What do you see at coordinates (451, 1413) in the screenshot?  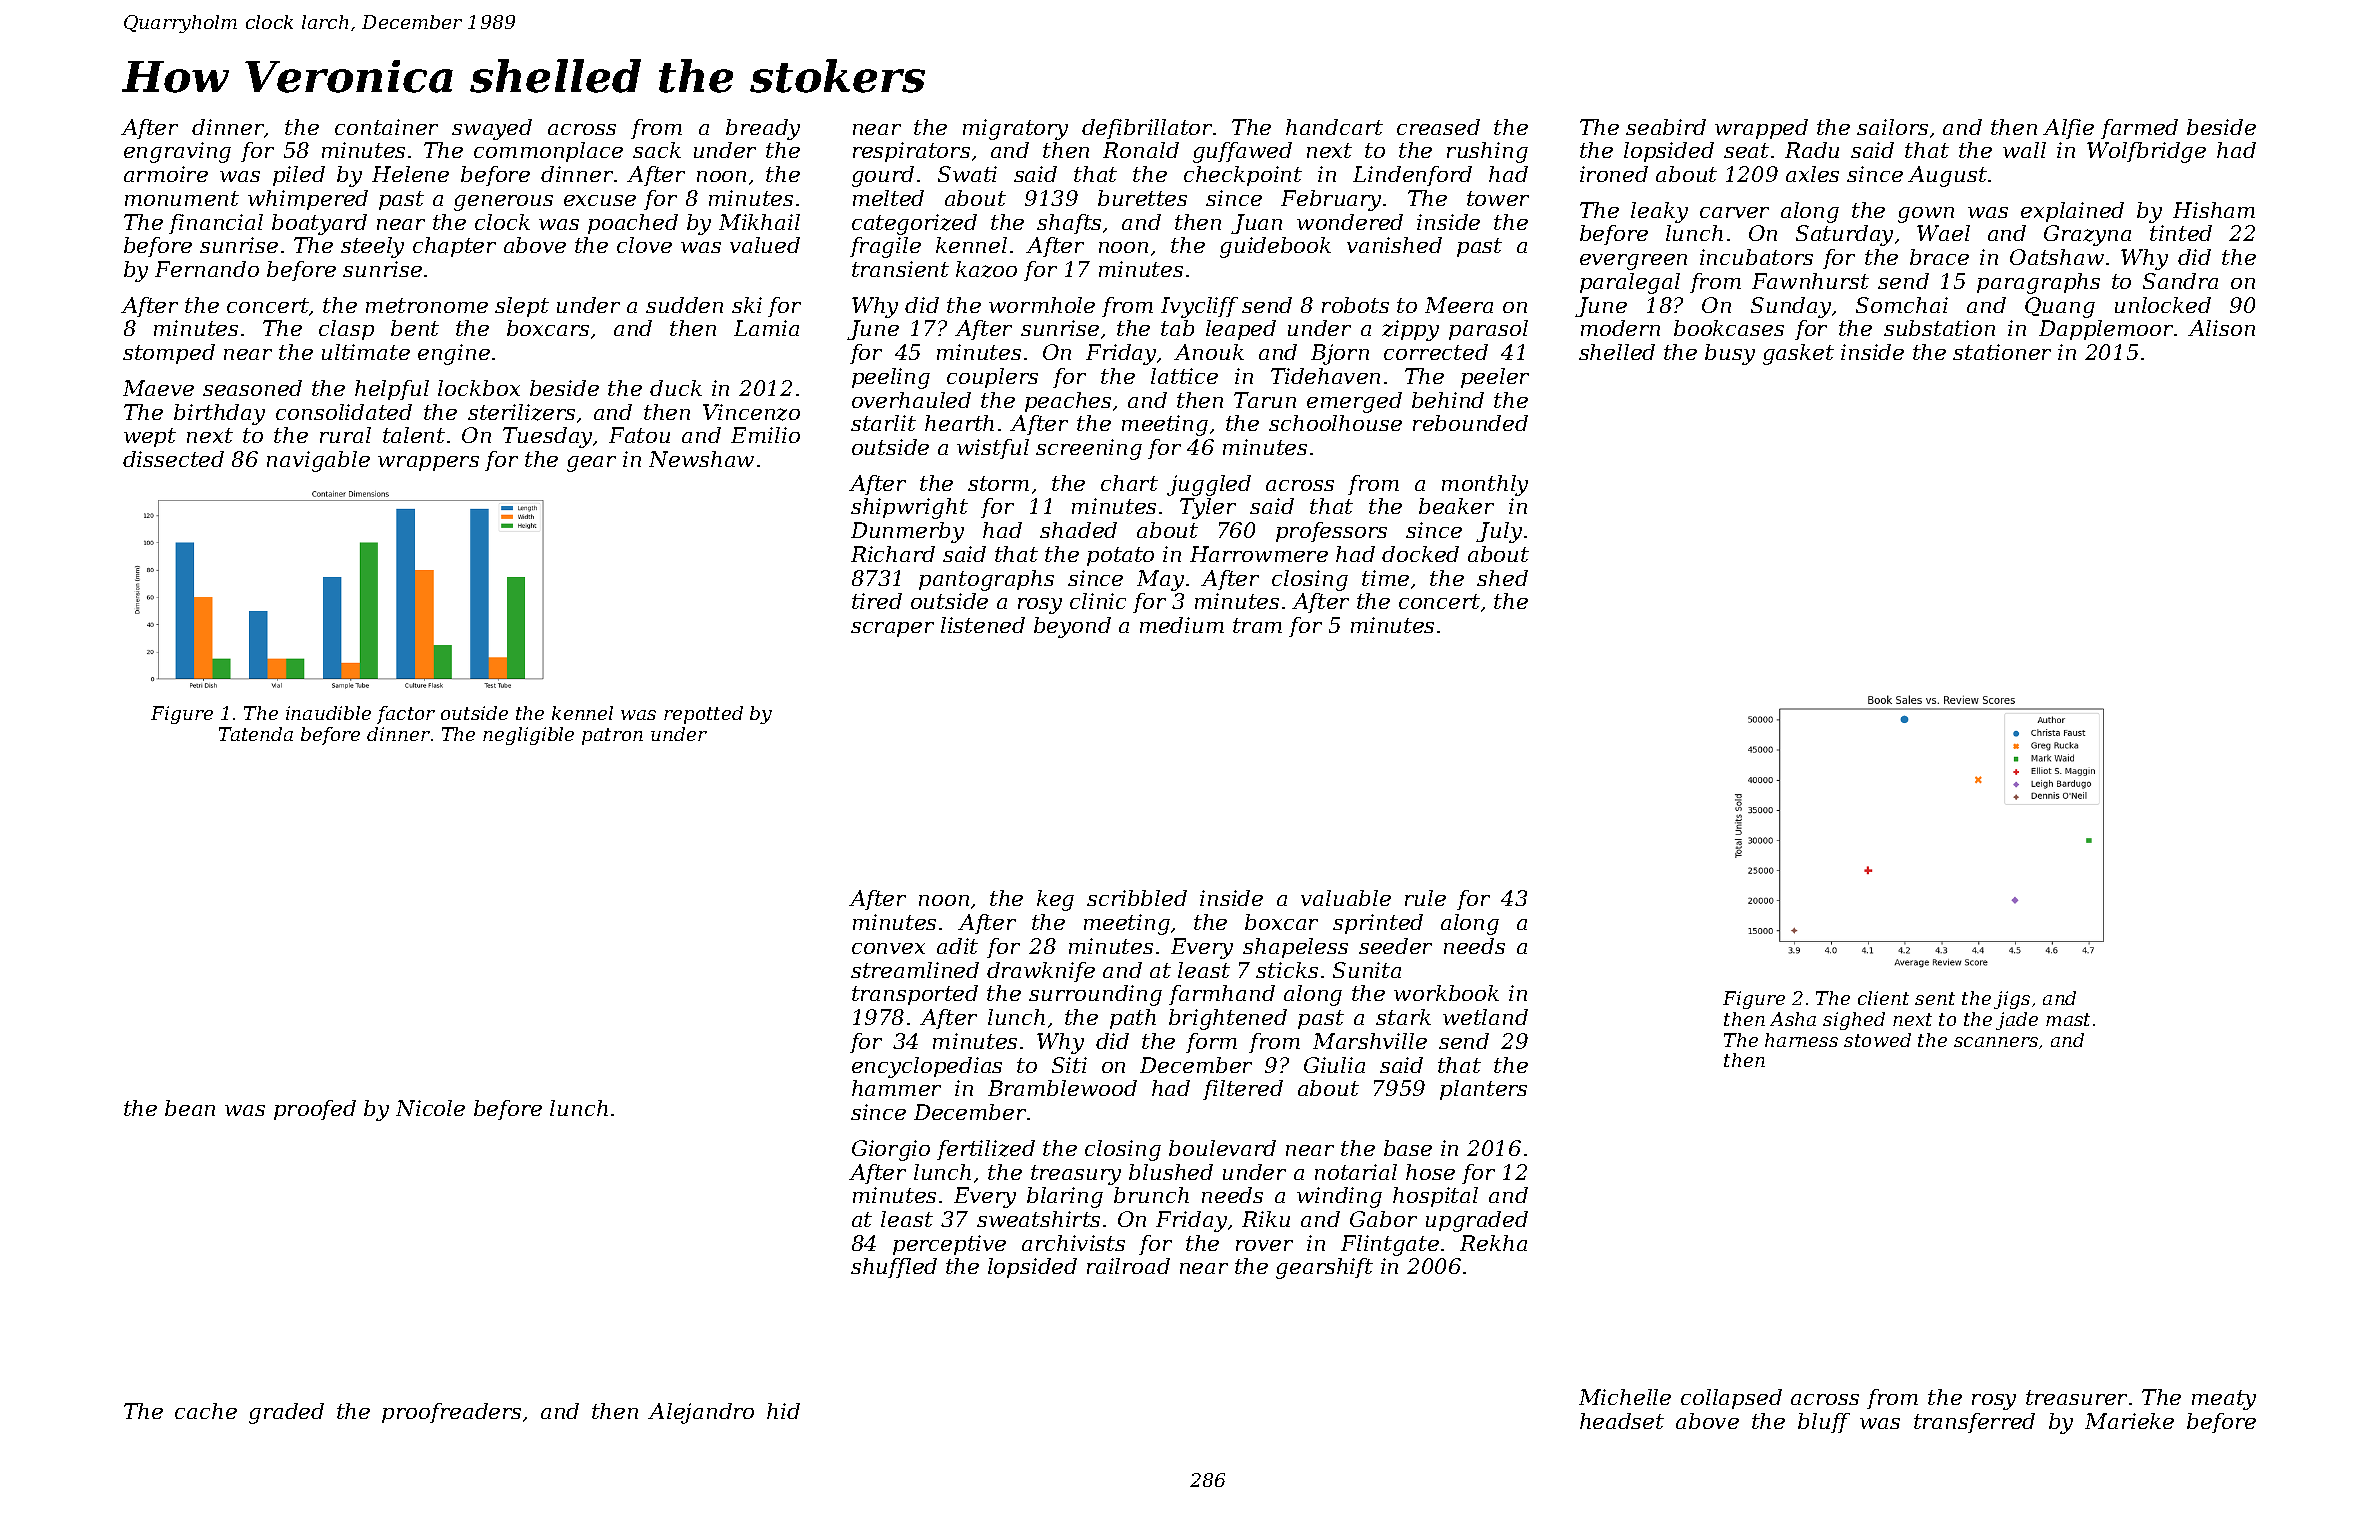 I see `proofreaders` at bounding box center [451, 1413].
